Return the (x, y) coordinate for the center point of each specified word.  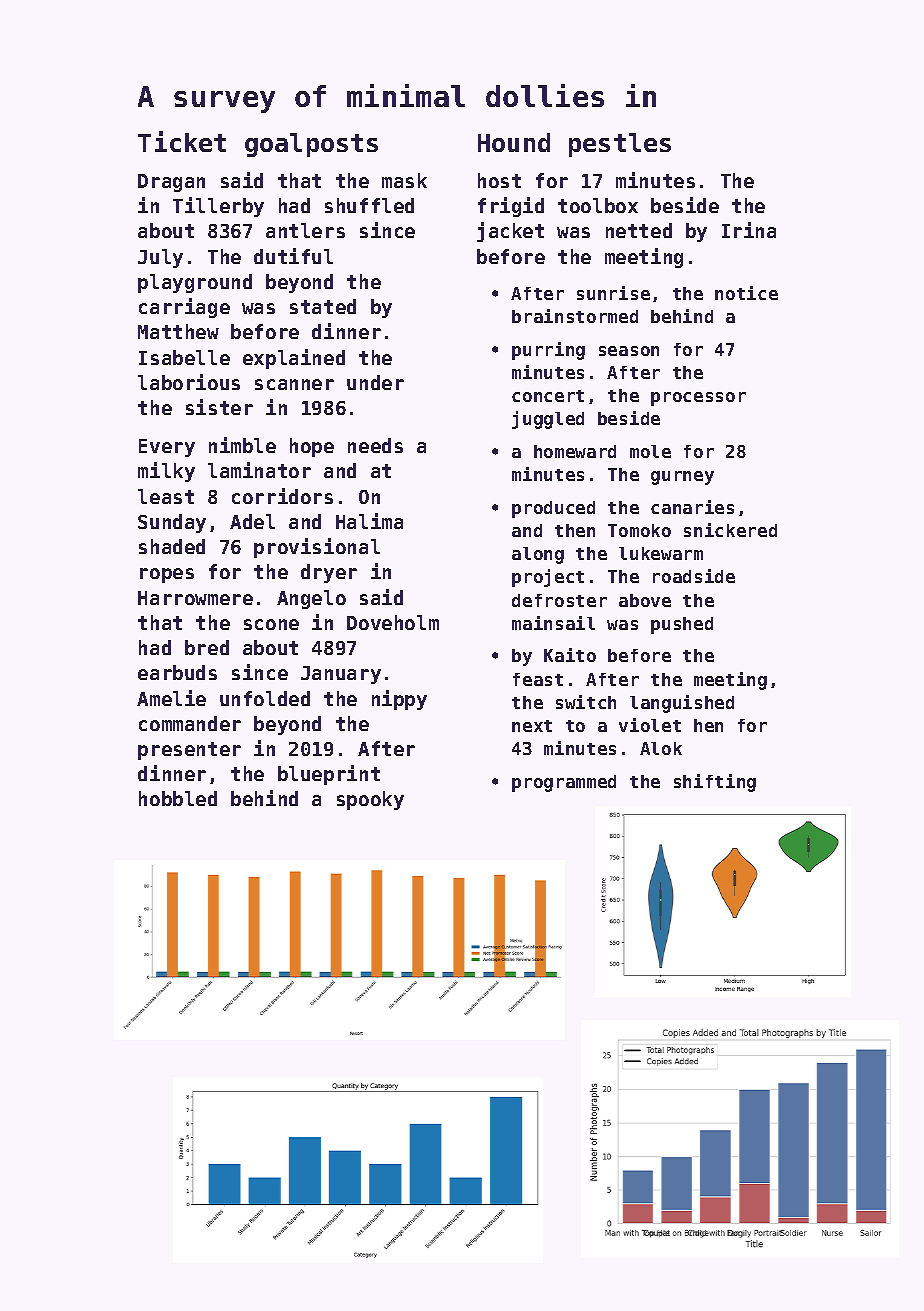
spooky (370, 800)
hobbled (178, 798)
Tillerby (218, 207)
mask (404, 180)
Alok (661, 748)
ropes (167, 575)
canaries (692, 507)
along (538, 555)
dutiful (293, 256)
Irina (749, 230)
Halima (369, 521)
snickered (730, 530)
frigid (511, 207)
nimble (242, 445)
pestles (620, 145)
